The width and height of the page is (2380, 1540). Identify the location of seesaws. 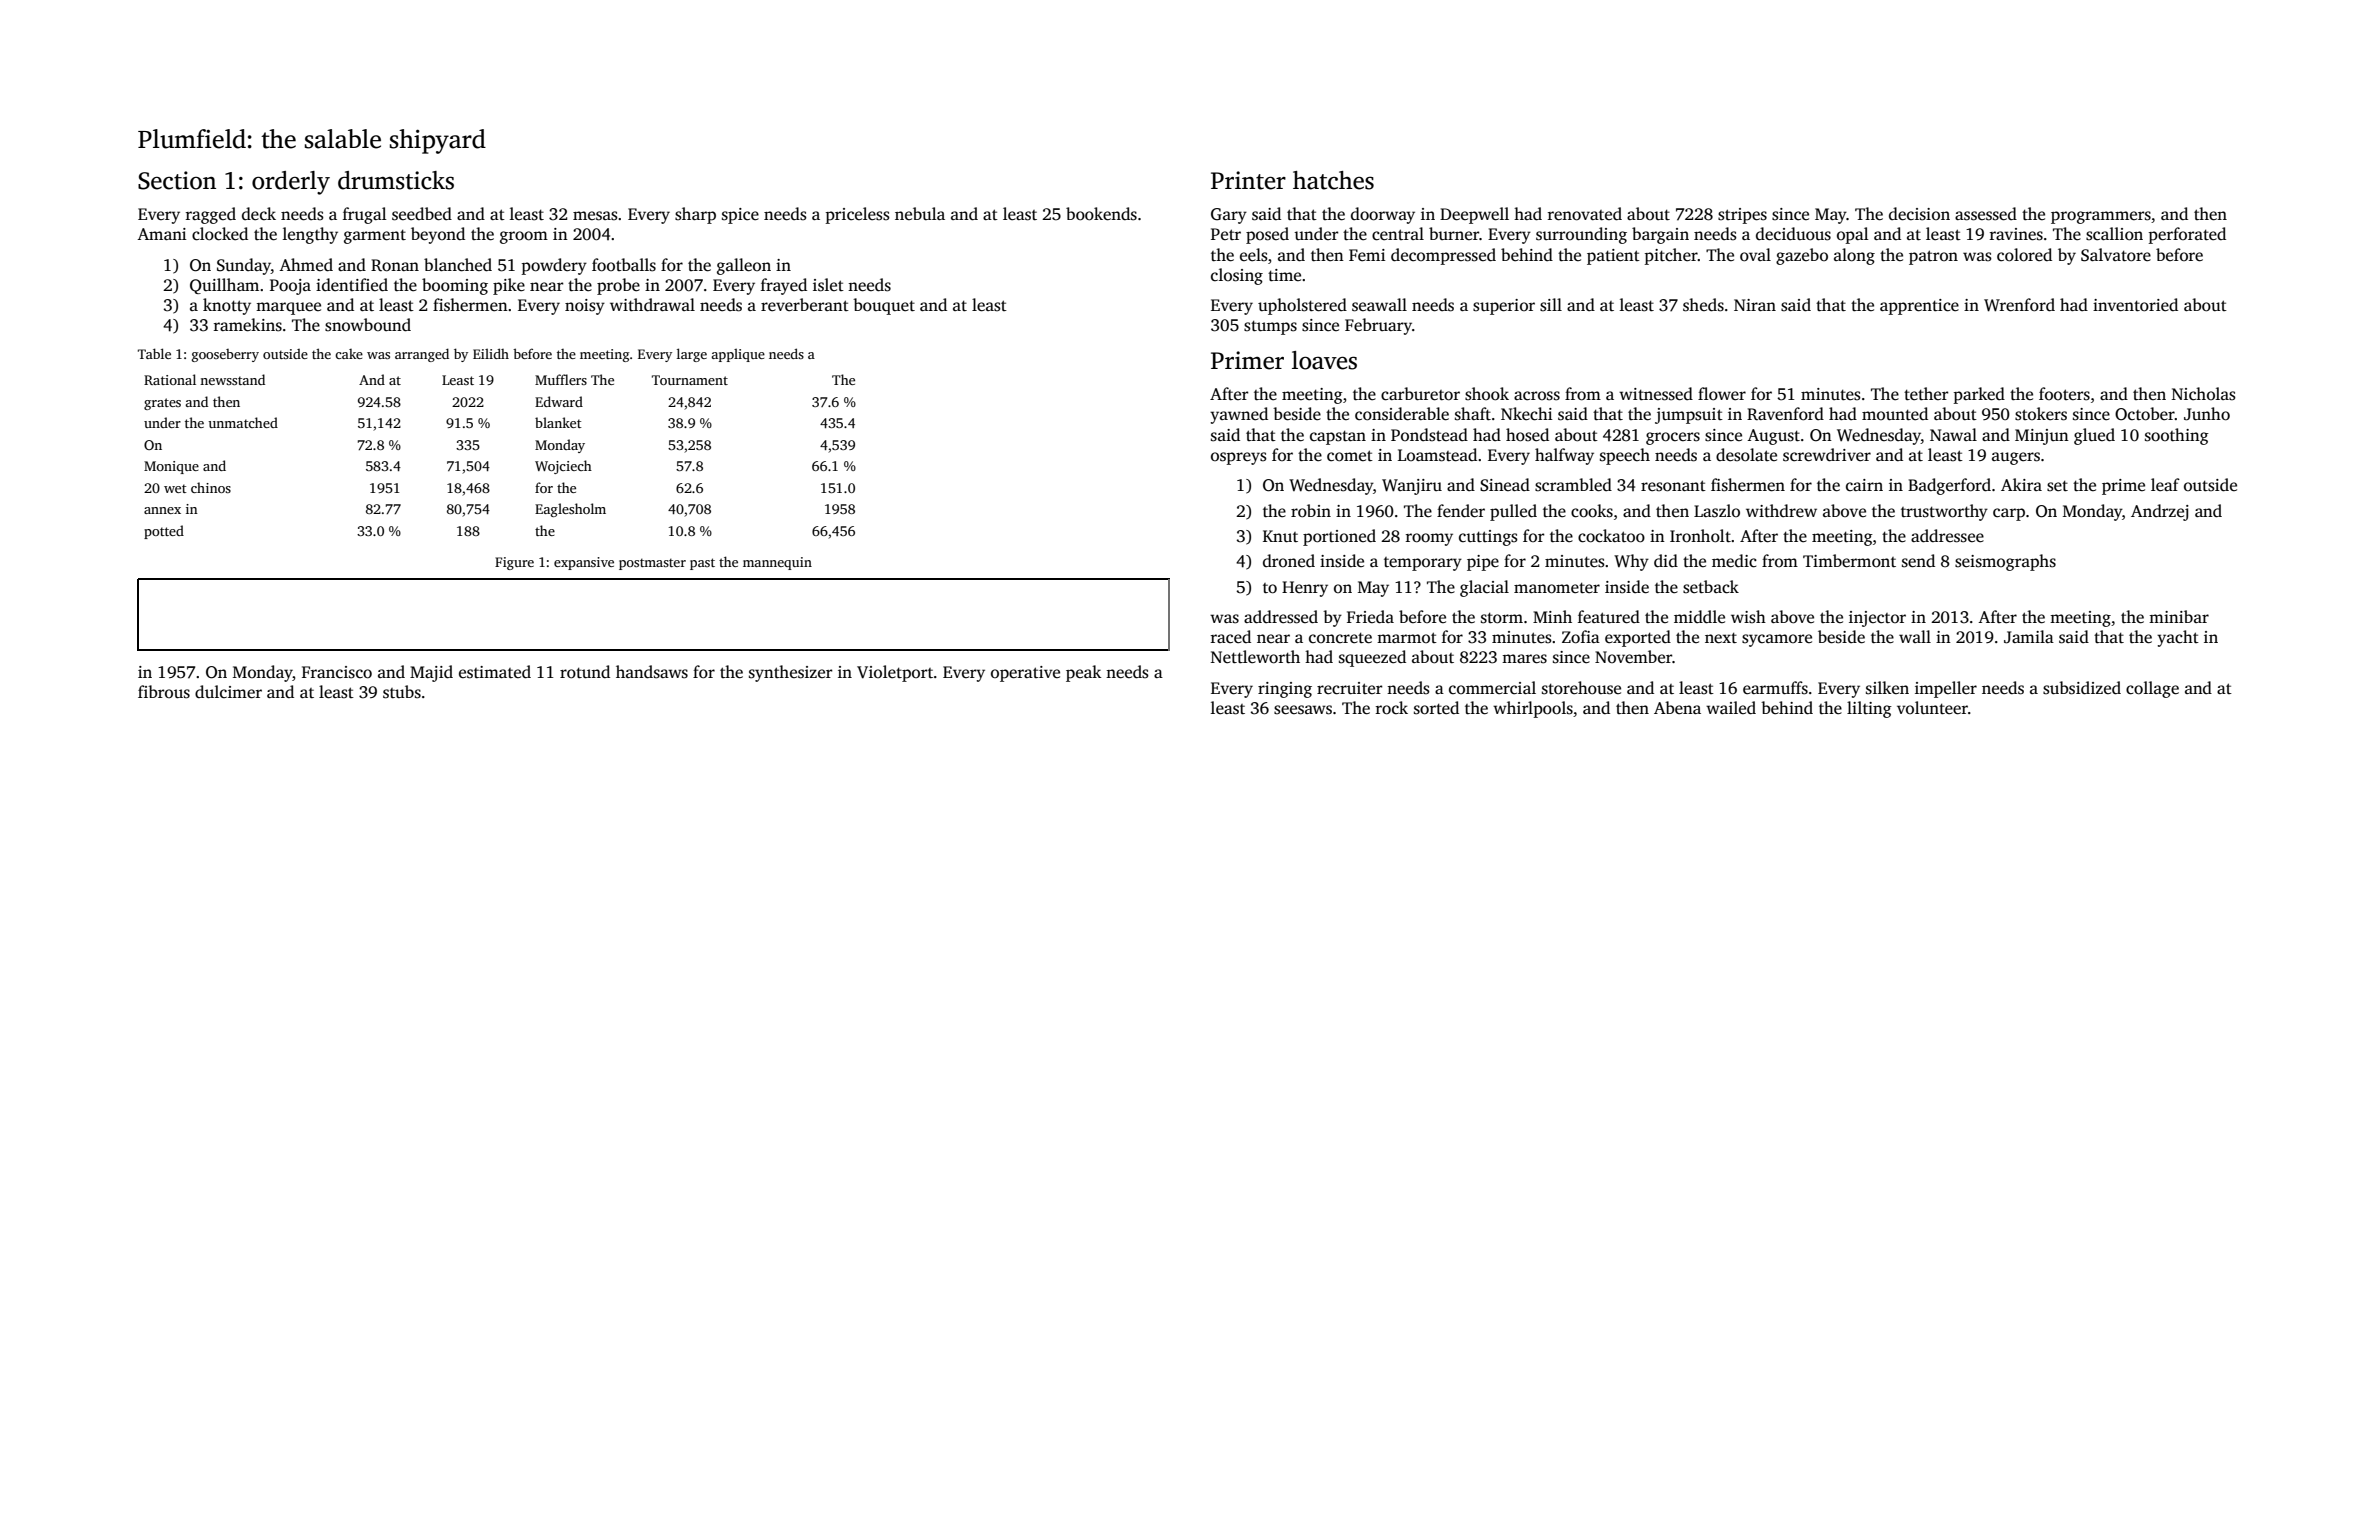
(1303, 710).
